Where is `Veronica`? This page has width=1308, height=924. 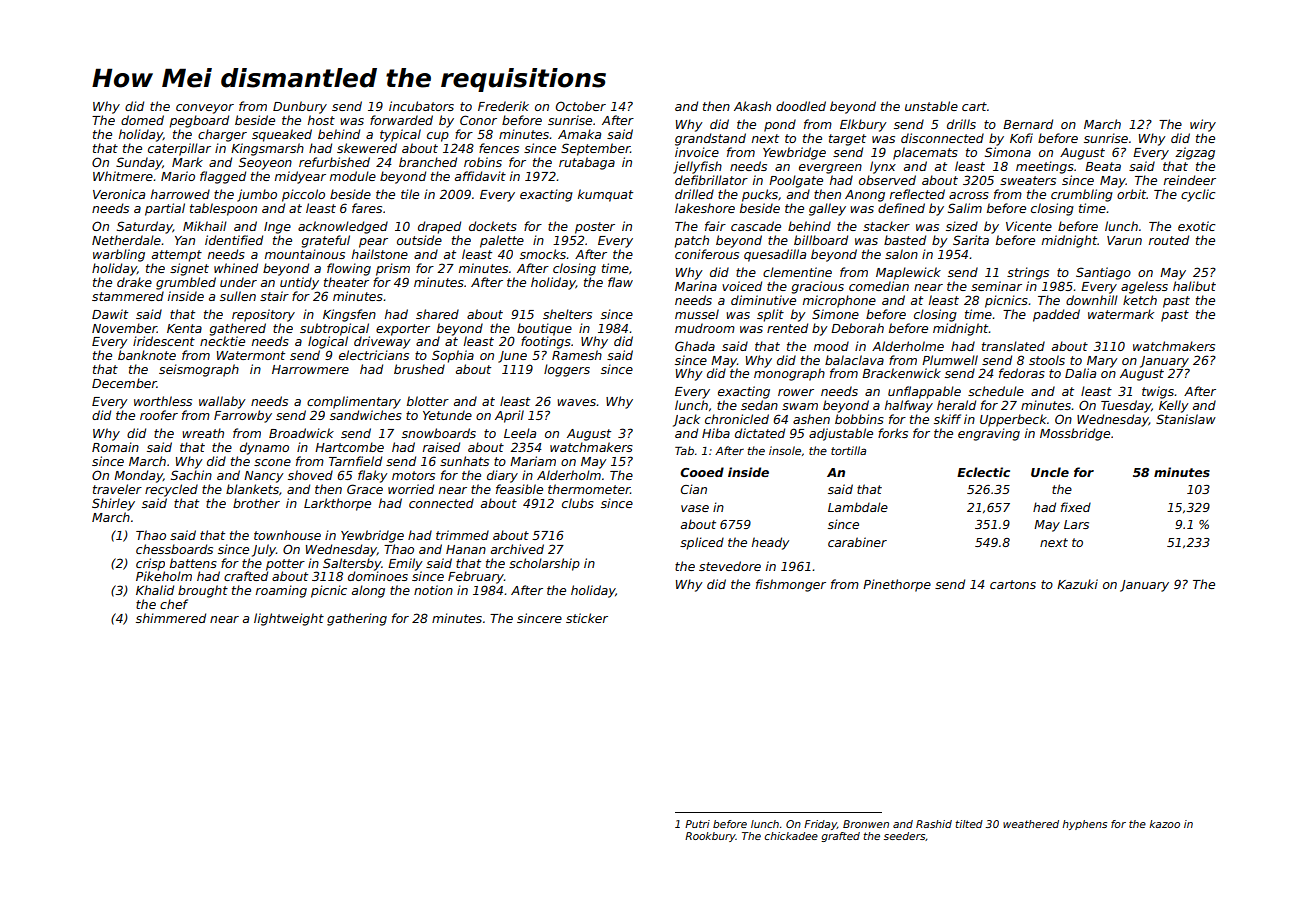 Veronica is located at coordinates (119, 194).
